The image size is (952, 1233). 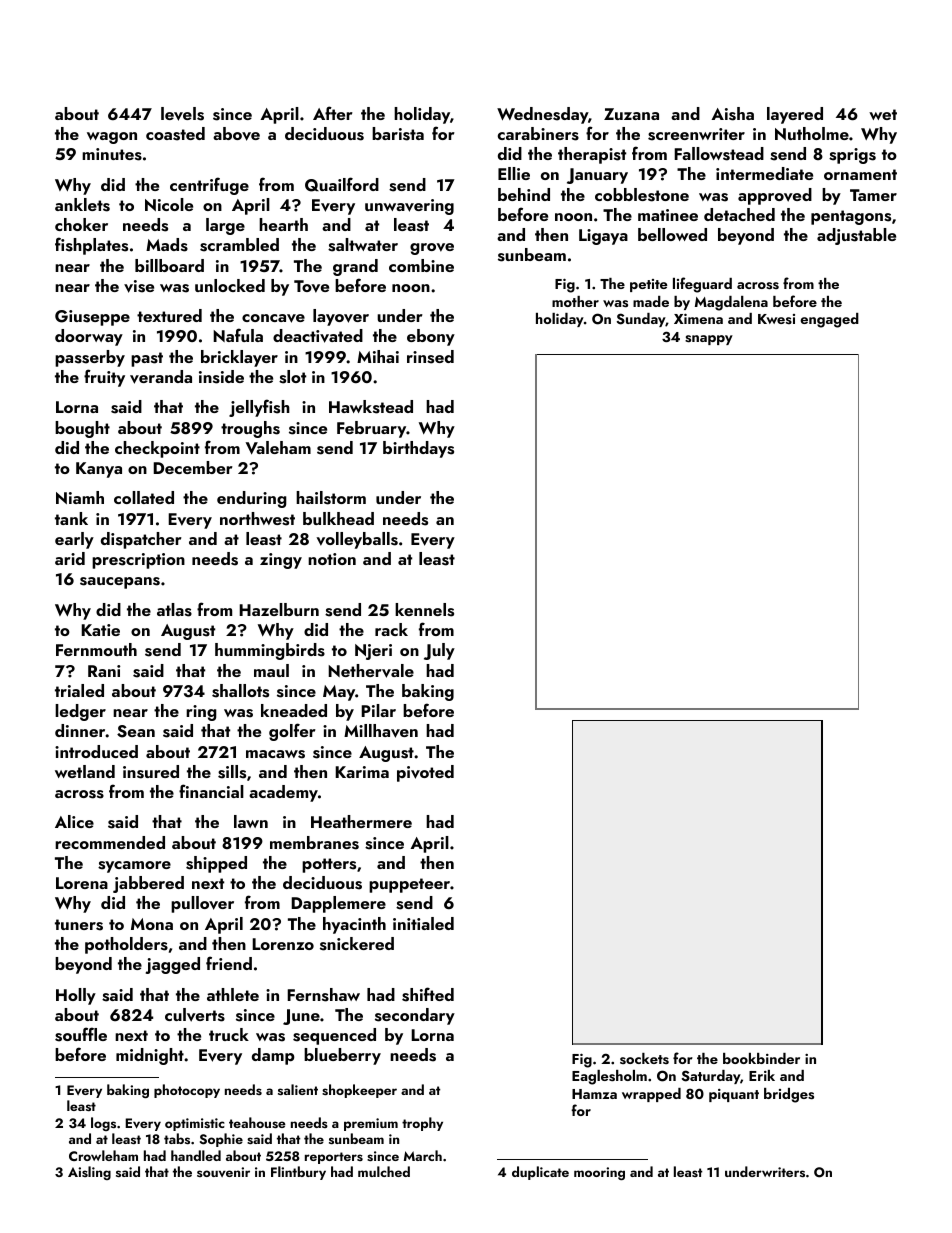 I want to click on bookbinder, so click(x=761, y=1058).
